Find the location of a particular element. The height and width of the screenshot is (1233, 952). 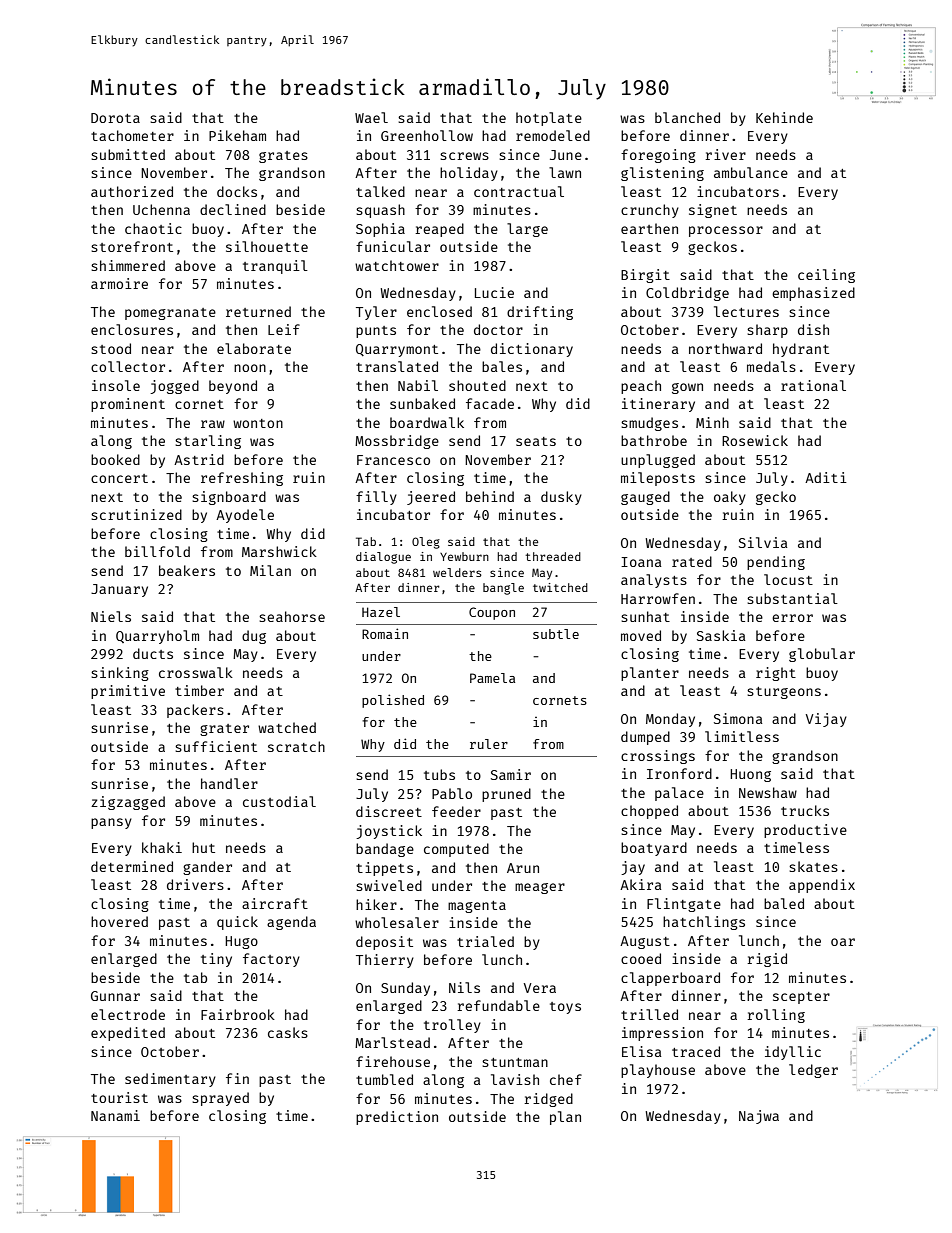

Flintgate is located at coordinates (684, 905).
